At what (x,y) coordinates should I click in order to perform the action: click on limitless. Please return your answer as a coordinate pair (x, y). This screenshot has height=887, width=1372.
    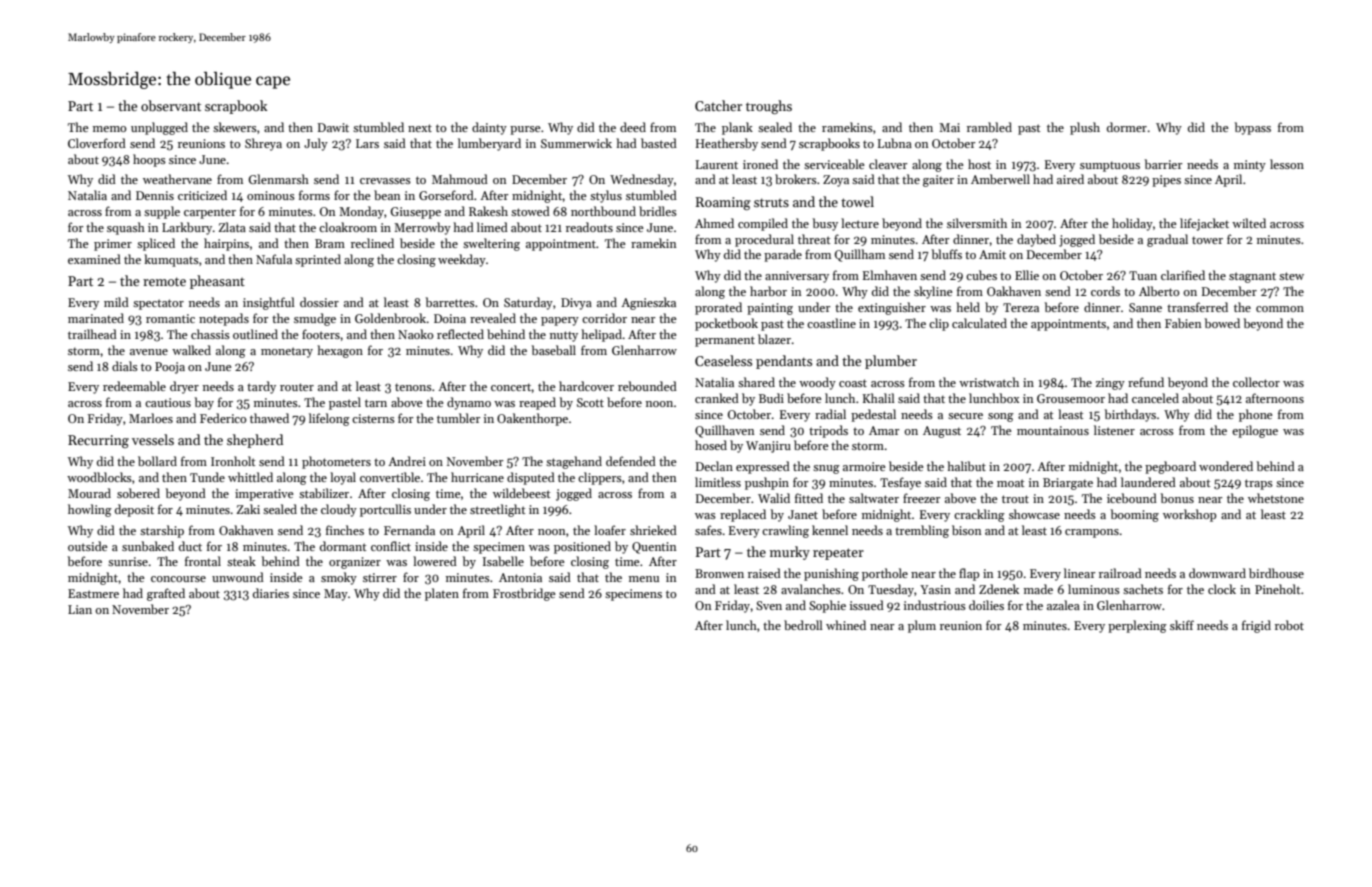
    Looking at the image, I should click on (718, 482).
